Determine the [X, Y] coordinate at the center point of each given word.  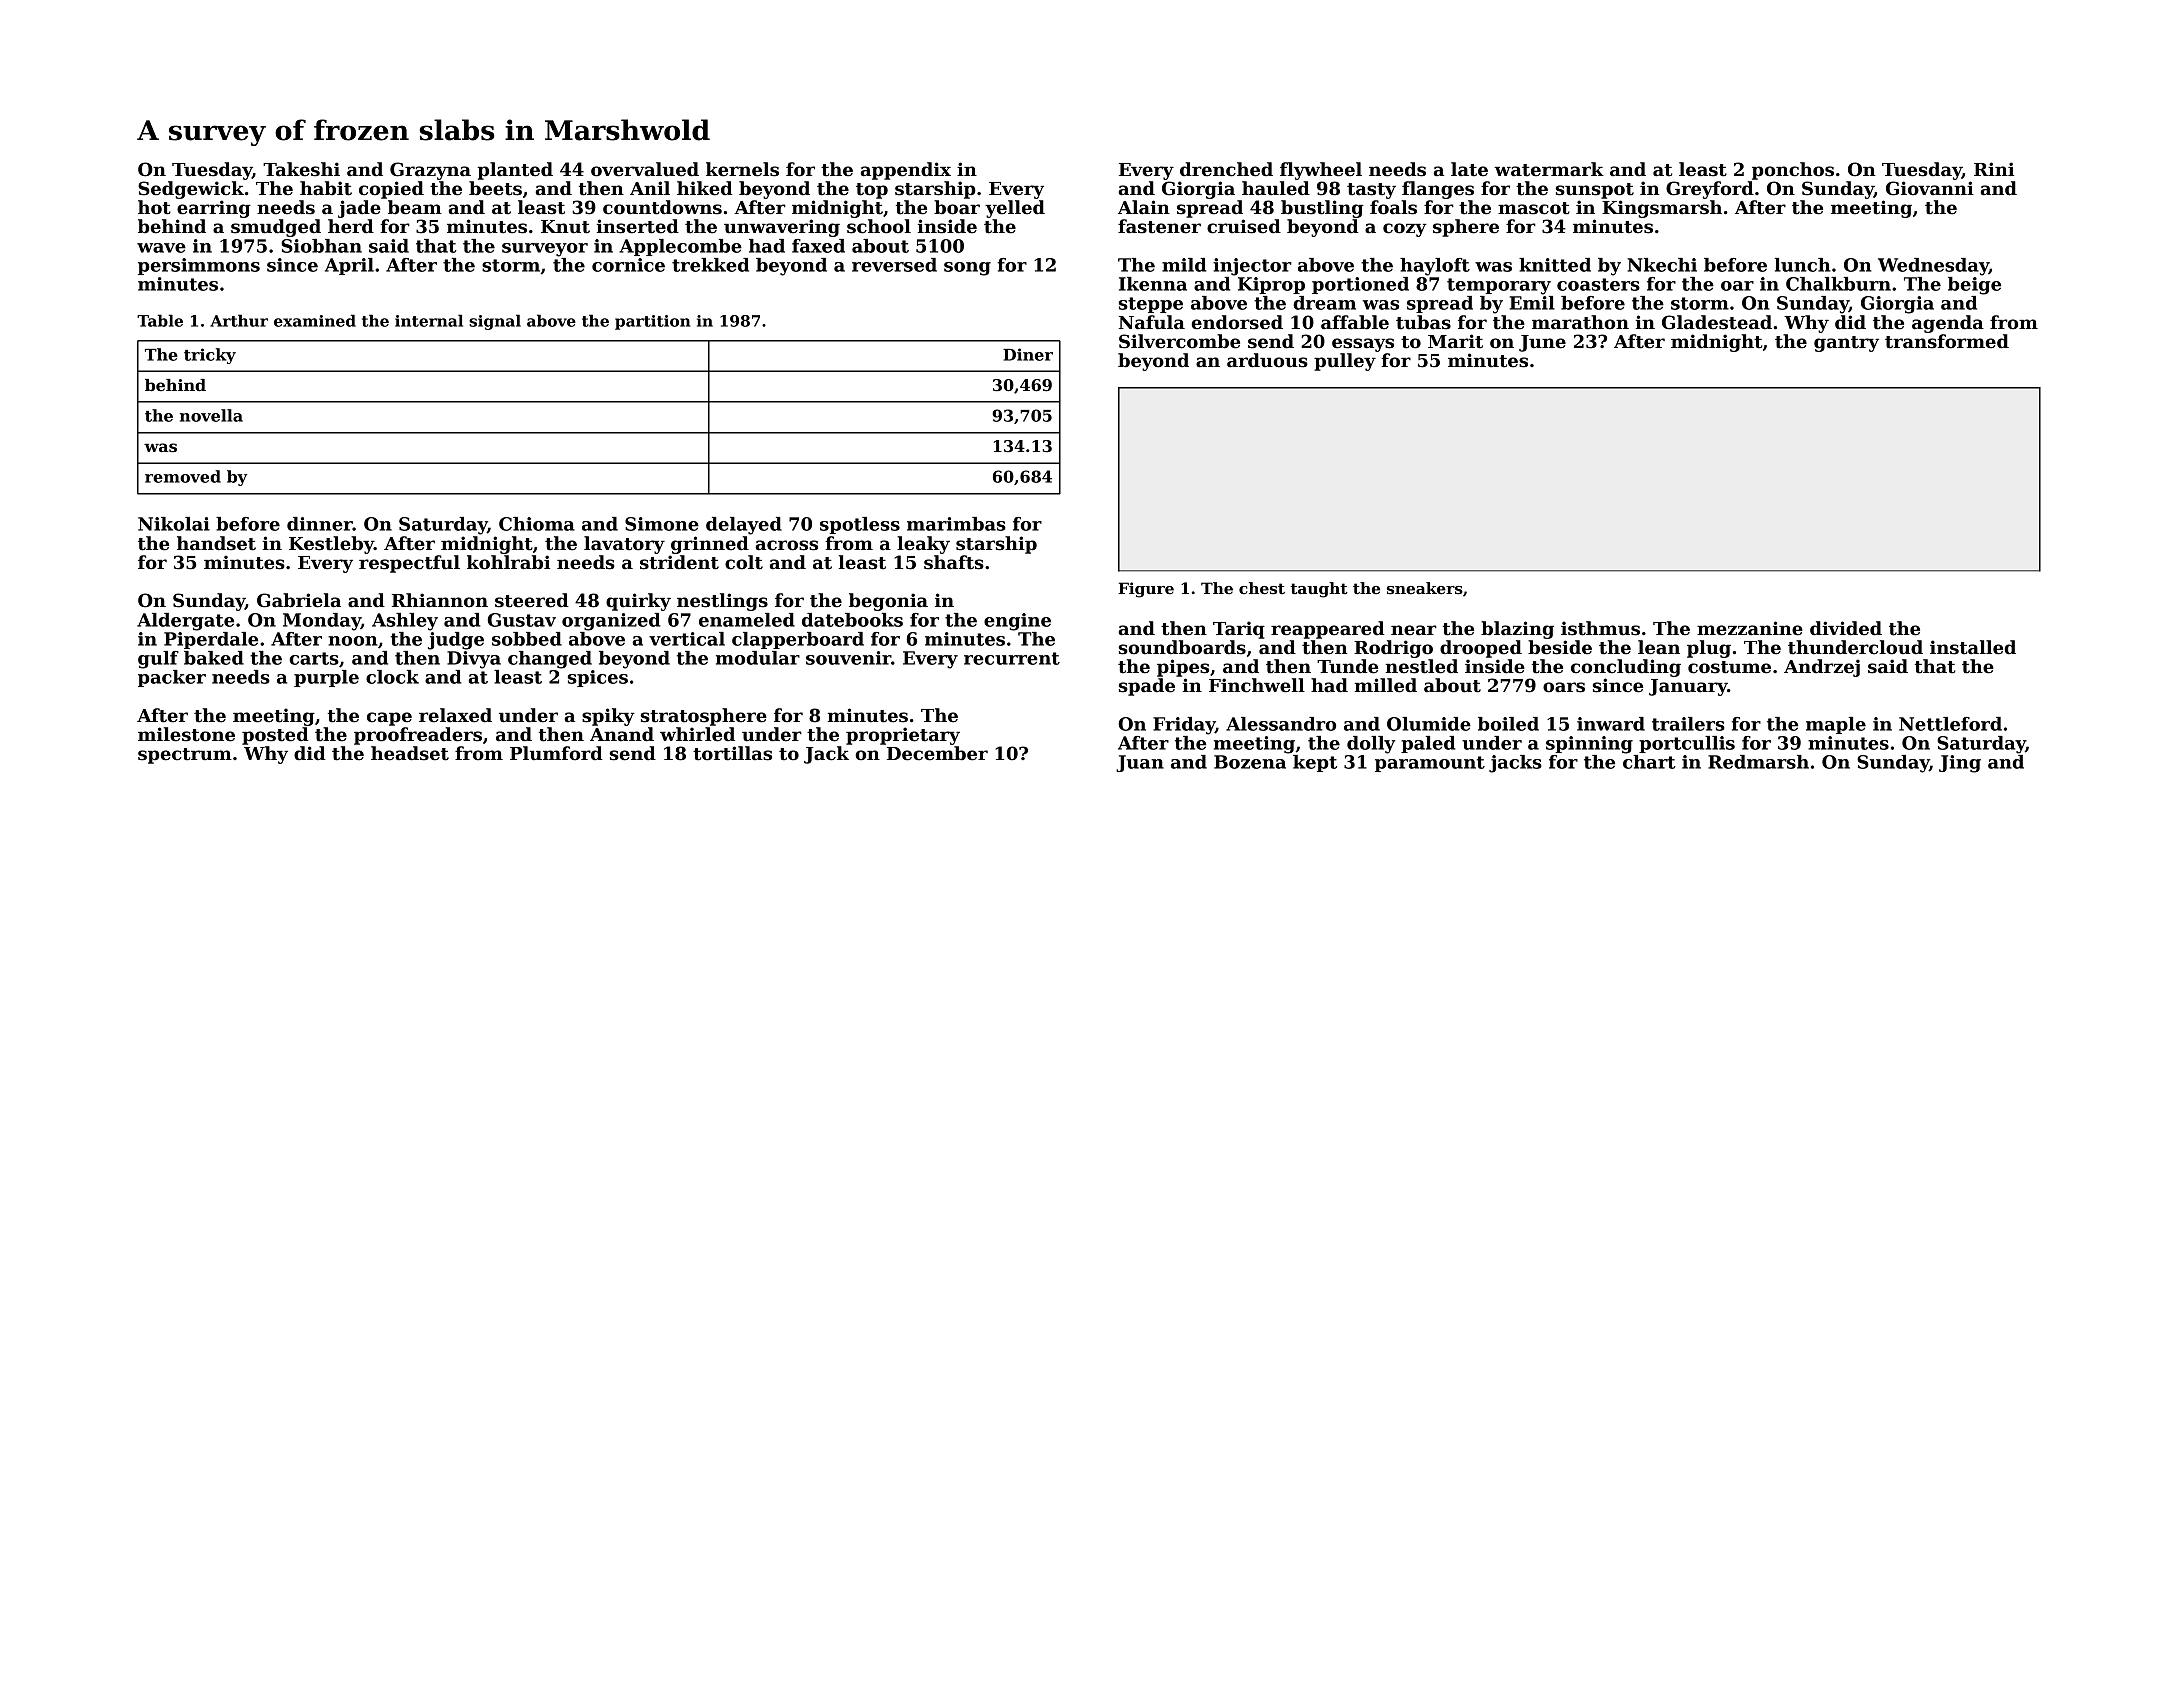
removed [183, 476]
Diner [1028, 354]
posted [275, 736]
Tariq [1239, 630]
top [872, 191]
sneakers [1425, 588]
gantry [1846, 344]
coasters [1598, 284]
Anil [650, 188]
